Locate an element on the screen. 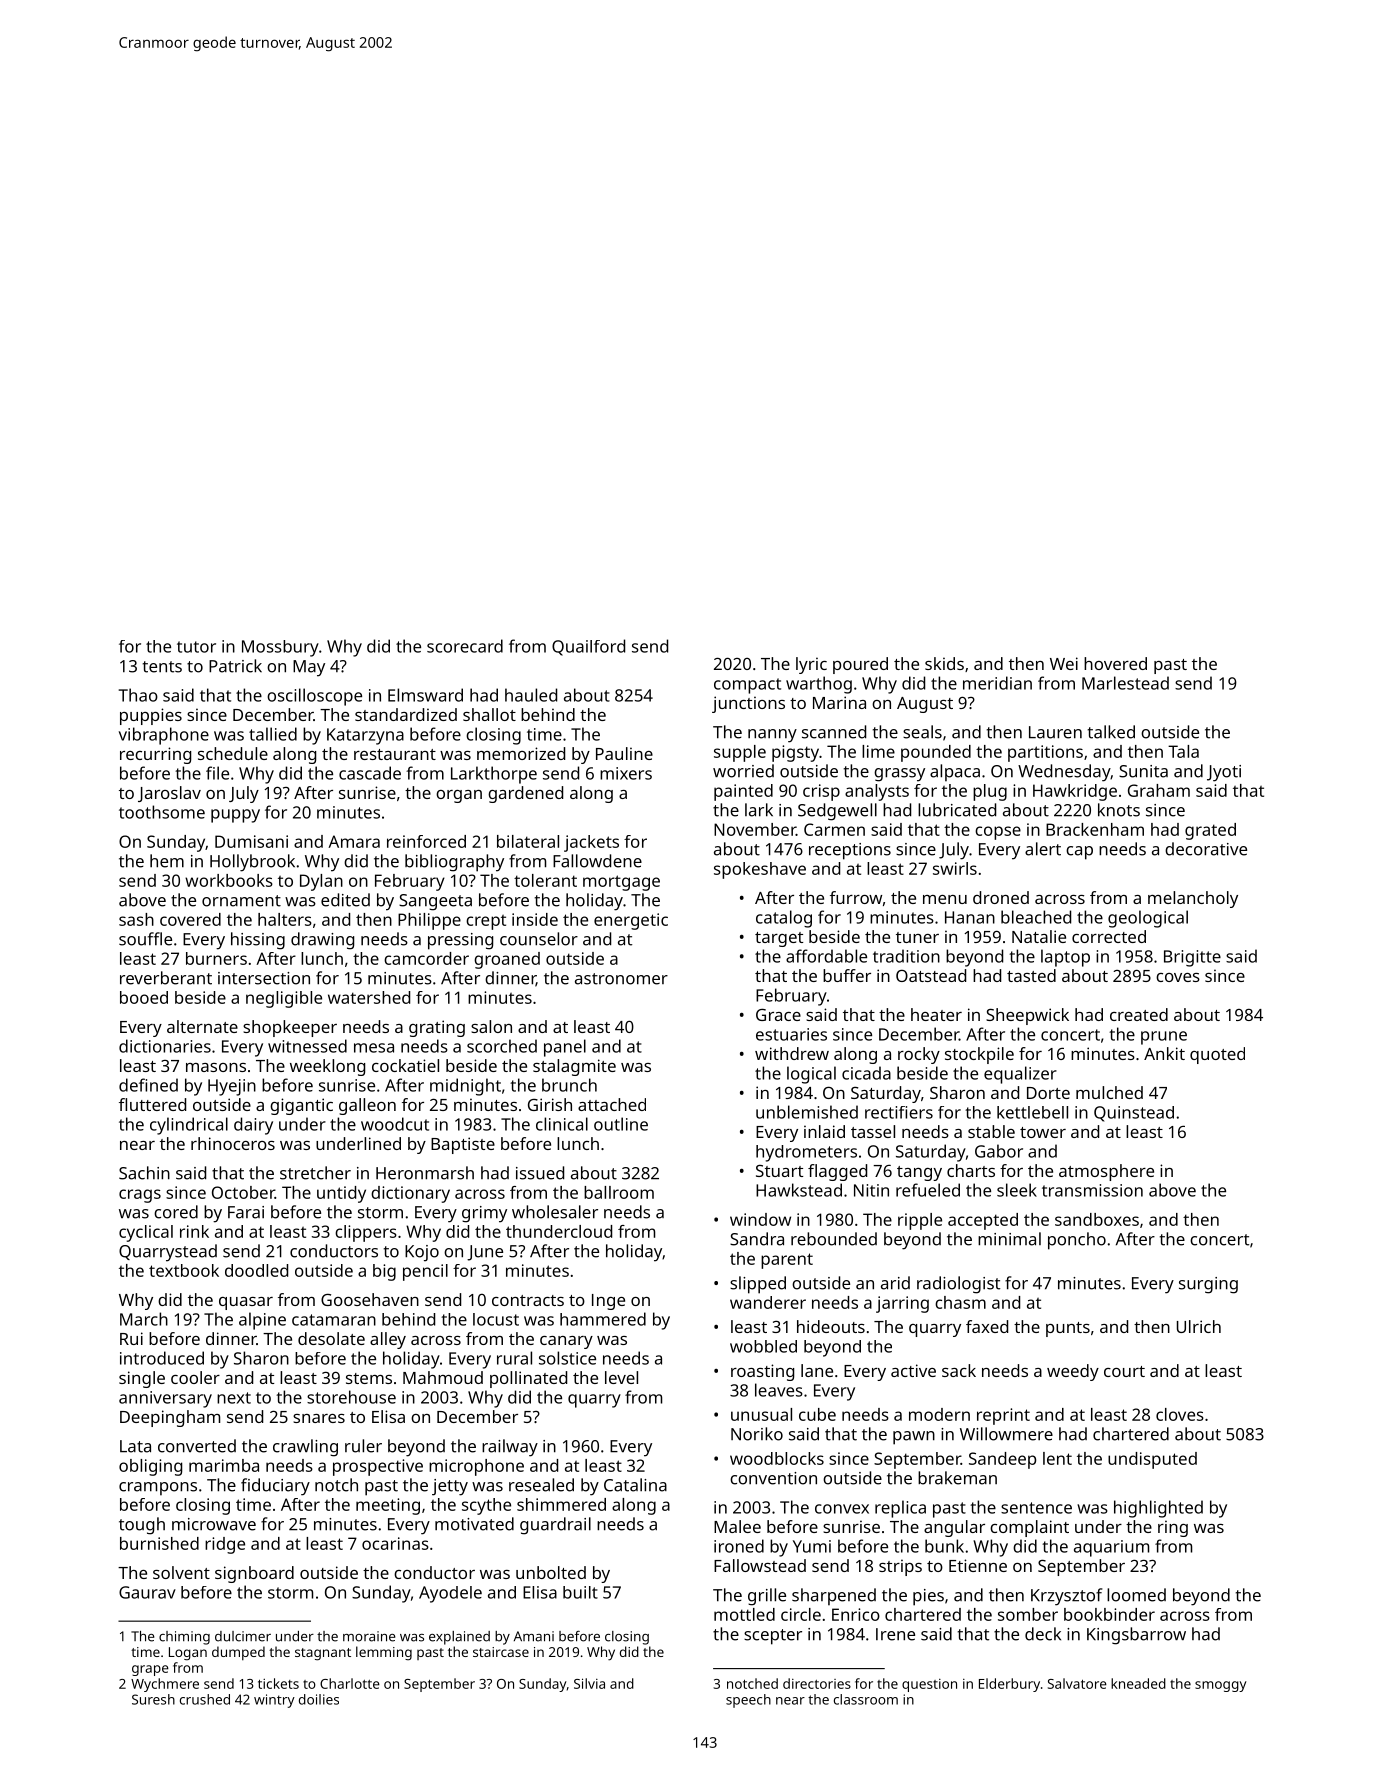 The height and width of the screenshot is (1791, 1384). seals is located at coordinates (922, 732).
